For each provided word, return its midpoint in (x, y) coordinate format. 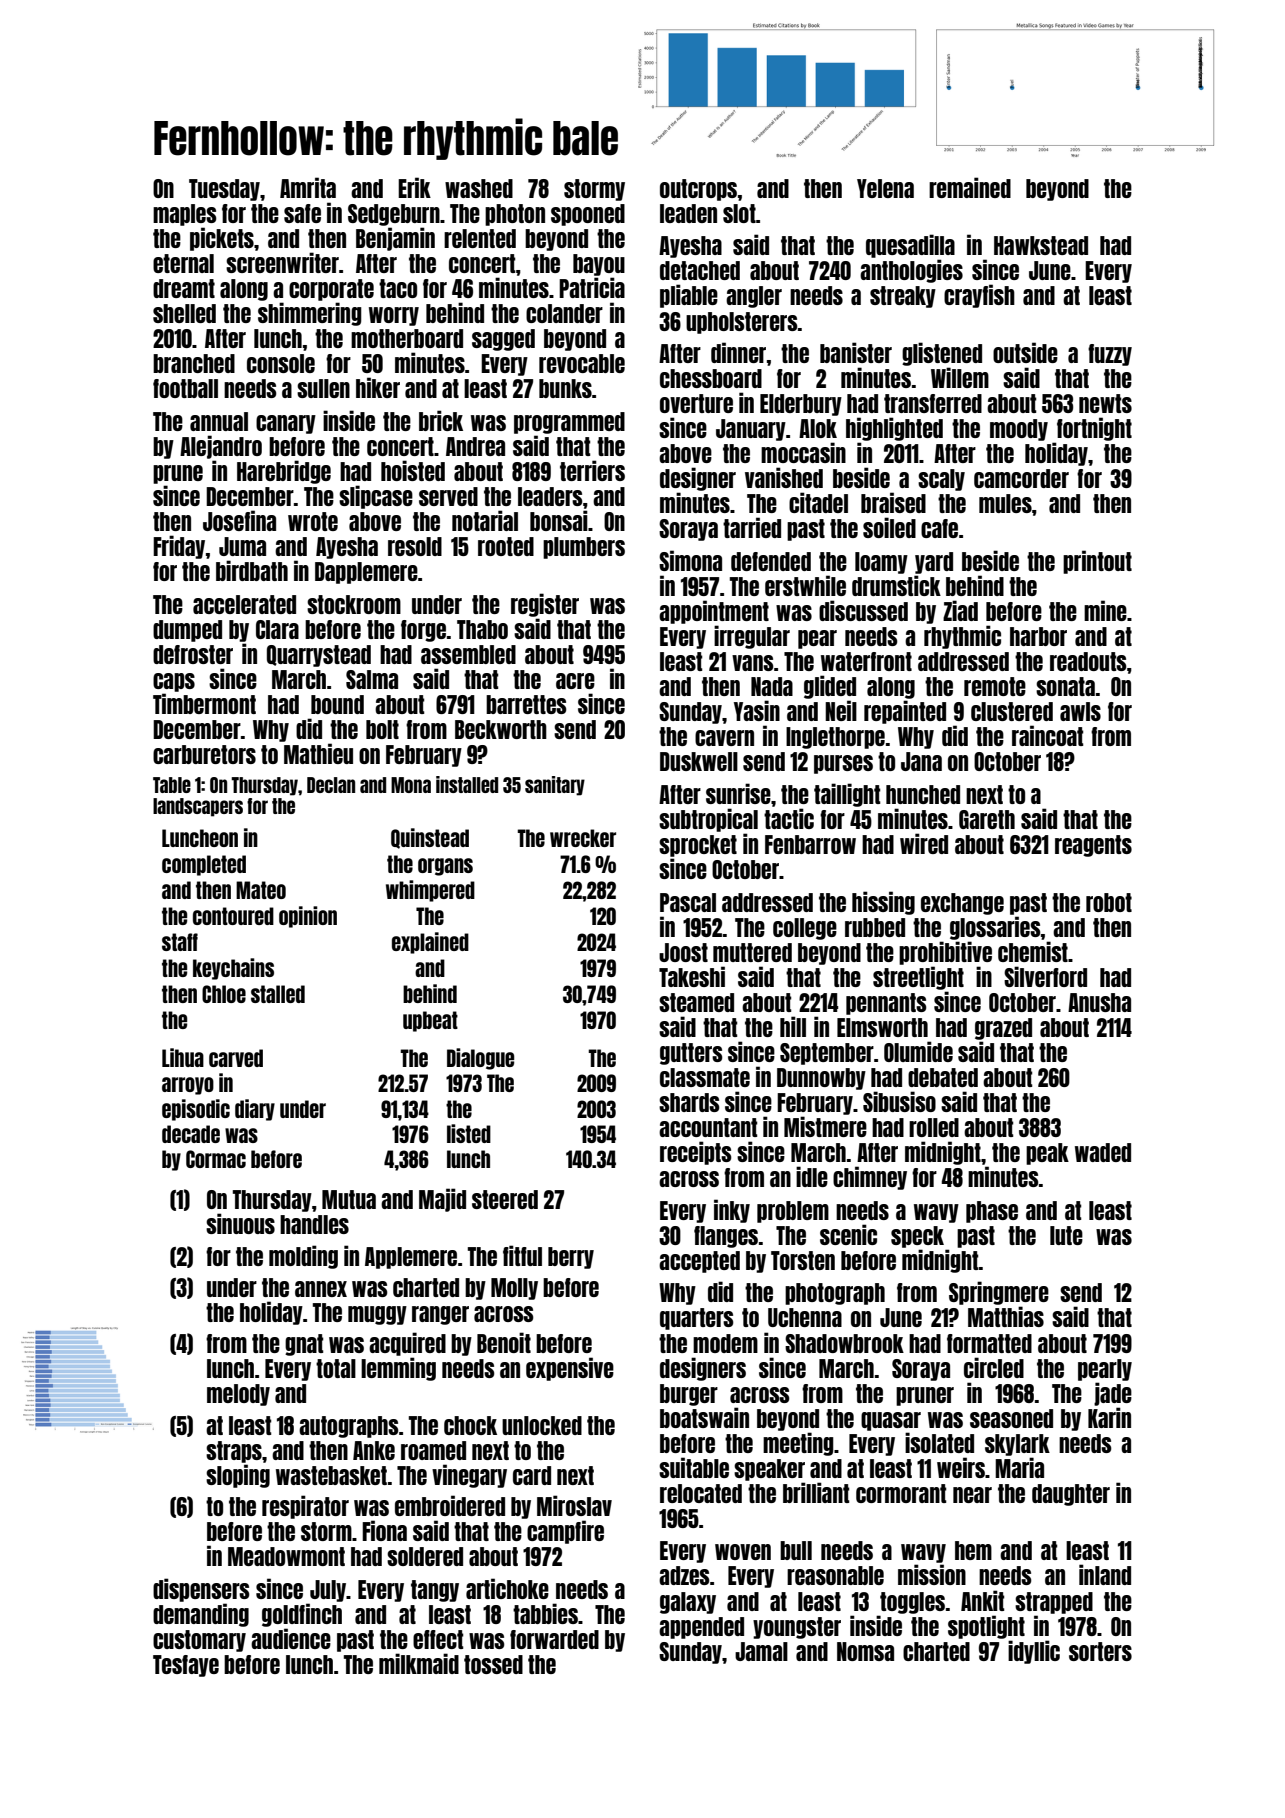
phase (992, 1212)
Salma (372, 679)
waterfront (866, 661)
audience (291, 1638)
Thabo (482, 629)
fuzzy (1110, 355)
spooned (588, 215)
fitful (522, 1255)
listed (469, 1133)
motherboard (407, 338)
